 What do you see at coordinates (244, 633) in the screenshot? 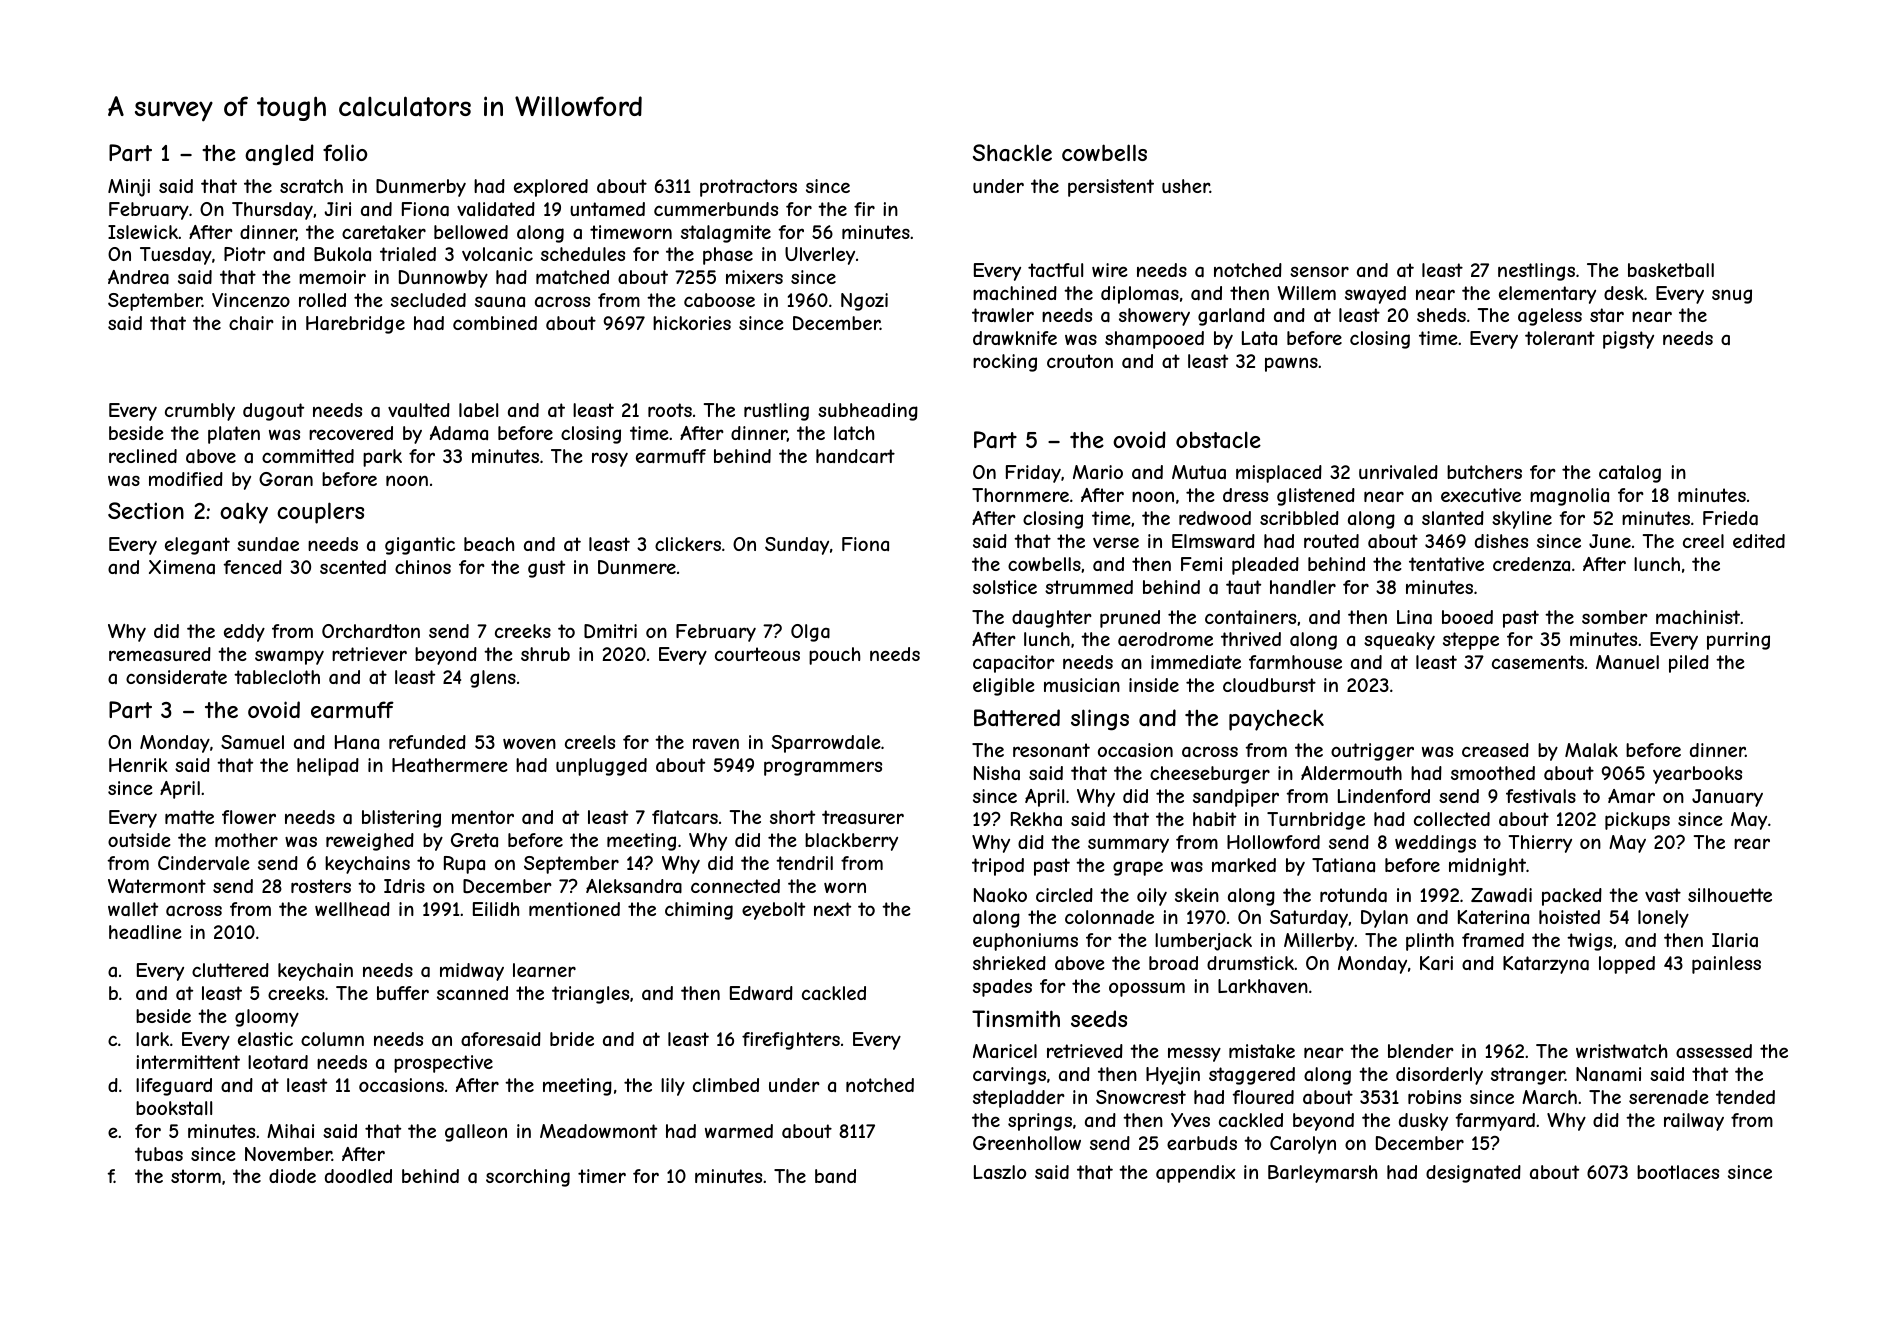
I see `eddy` at bounding box center [244, 633].
